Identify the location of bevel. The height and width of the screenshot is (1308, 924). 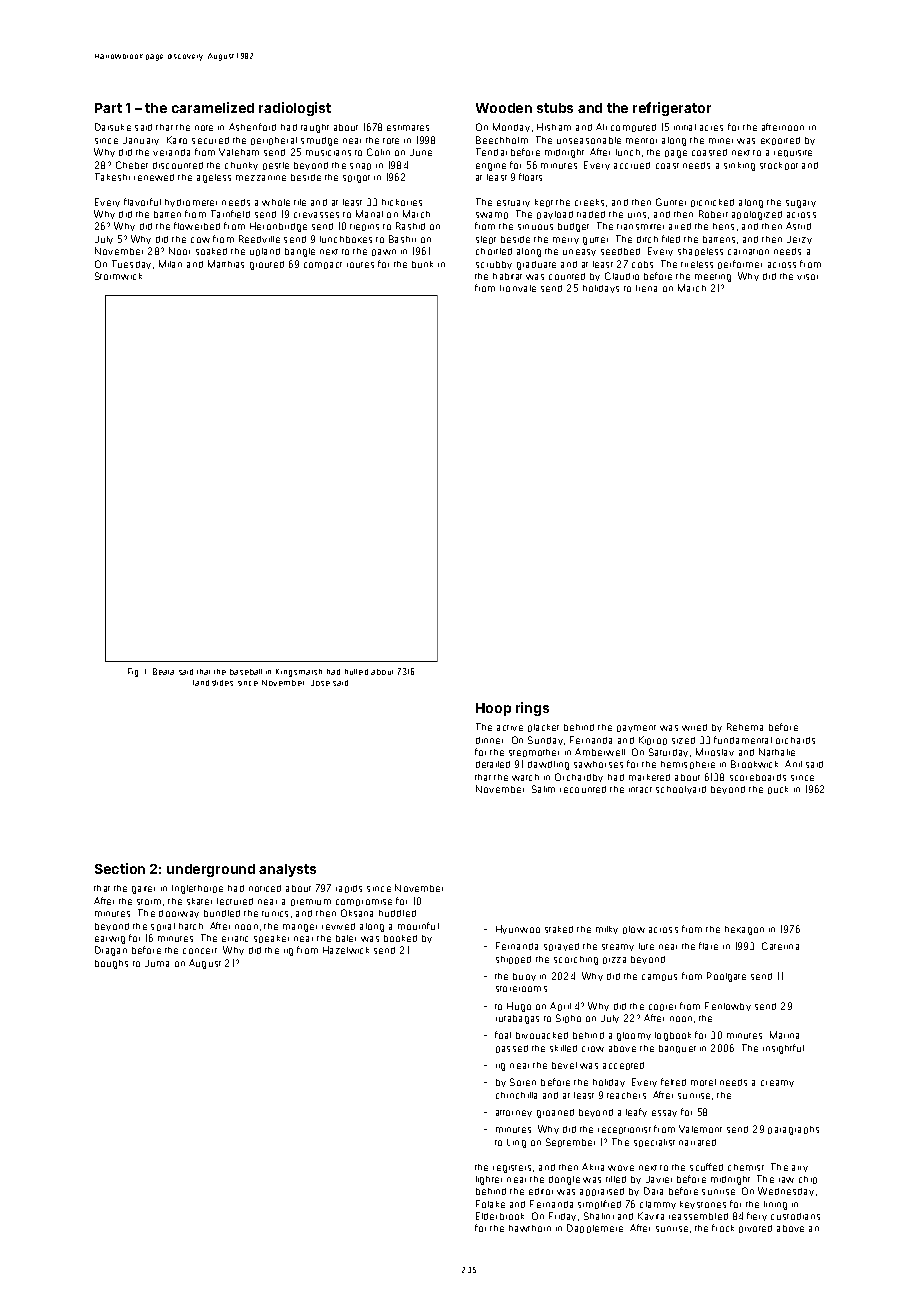
(564, 1065).
